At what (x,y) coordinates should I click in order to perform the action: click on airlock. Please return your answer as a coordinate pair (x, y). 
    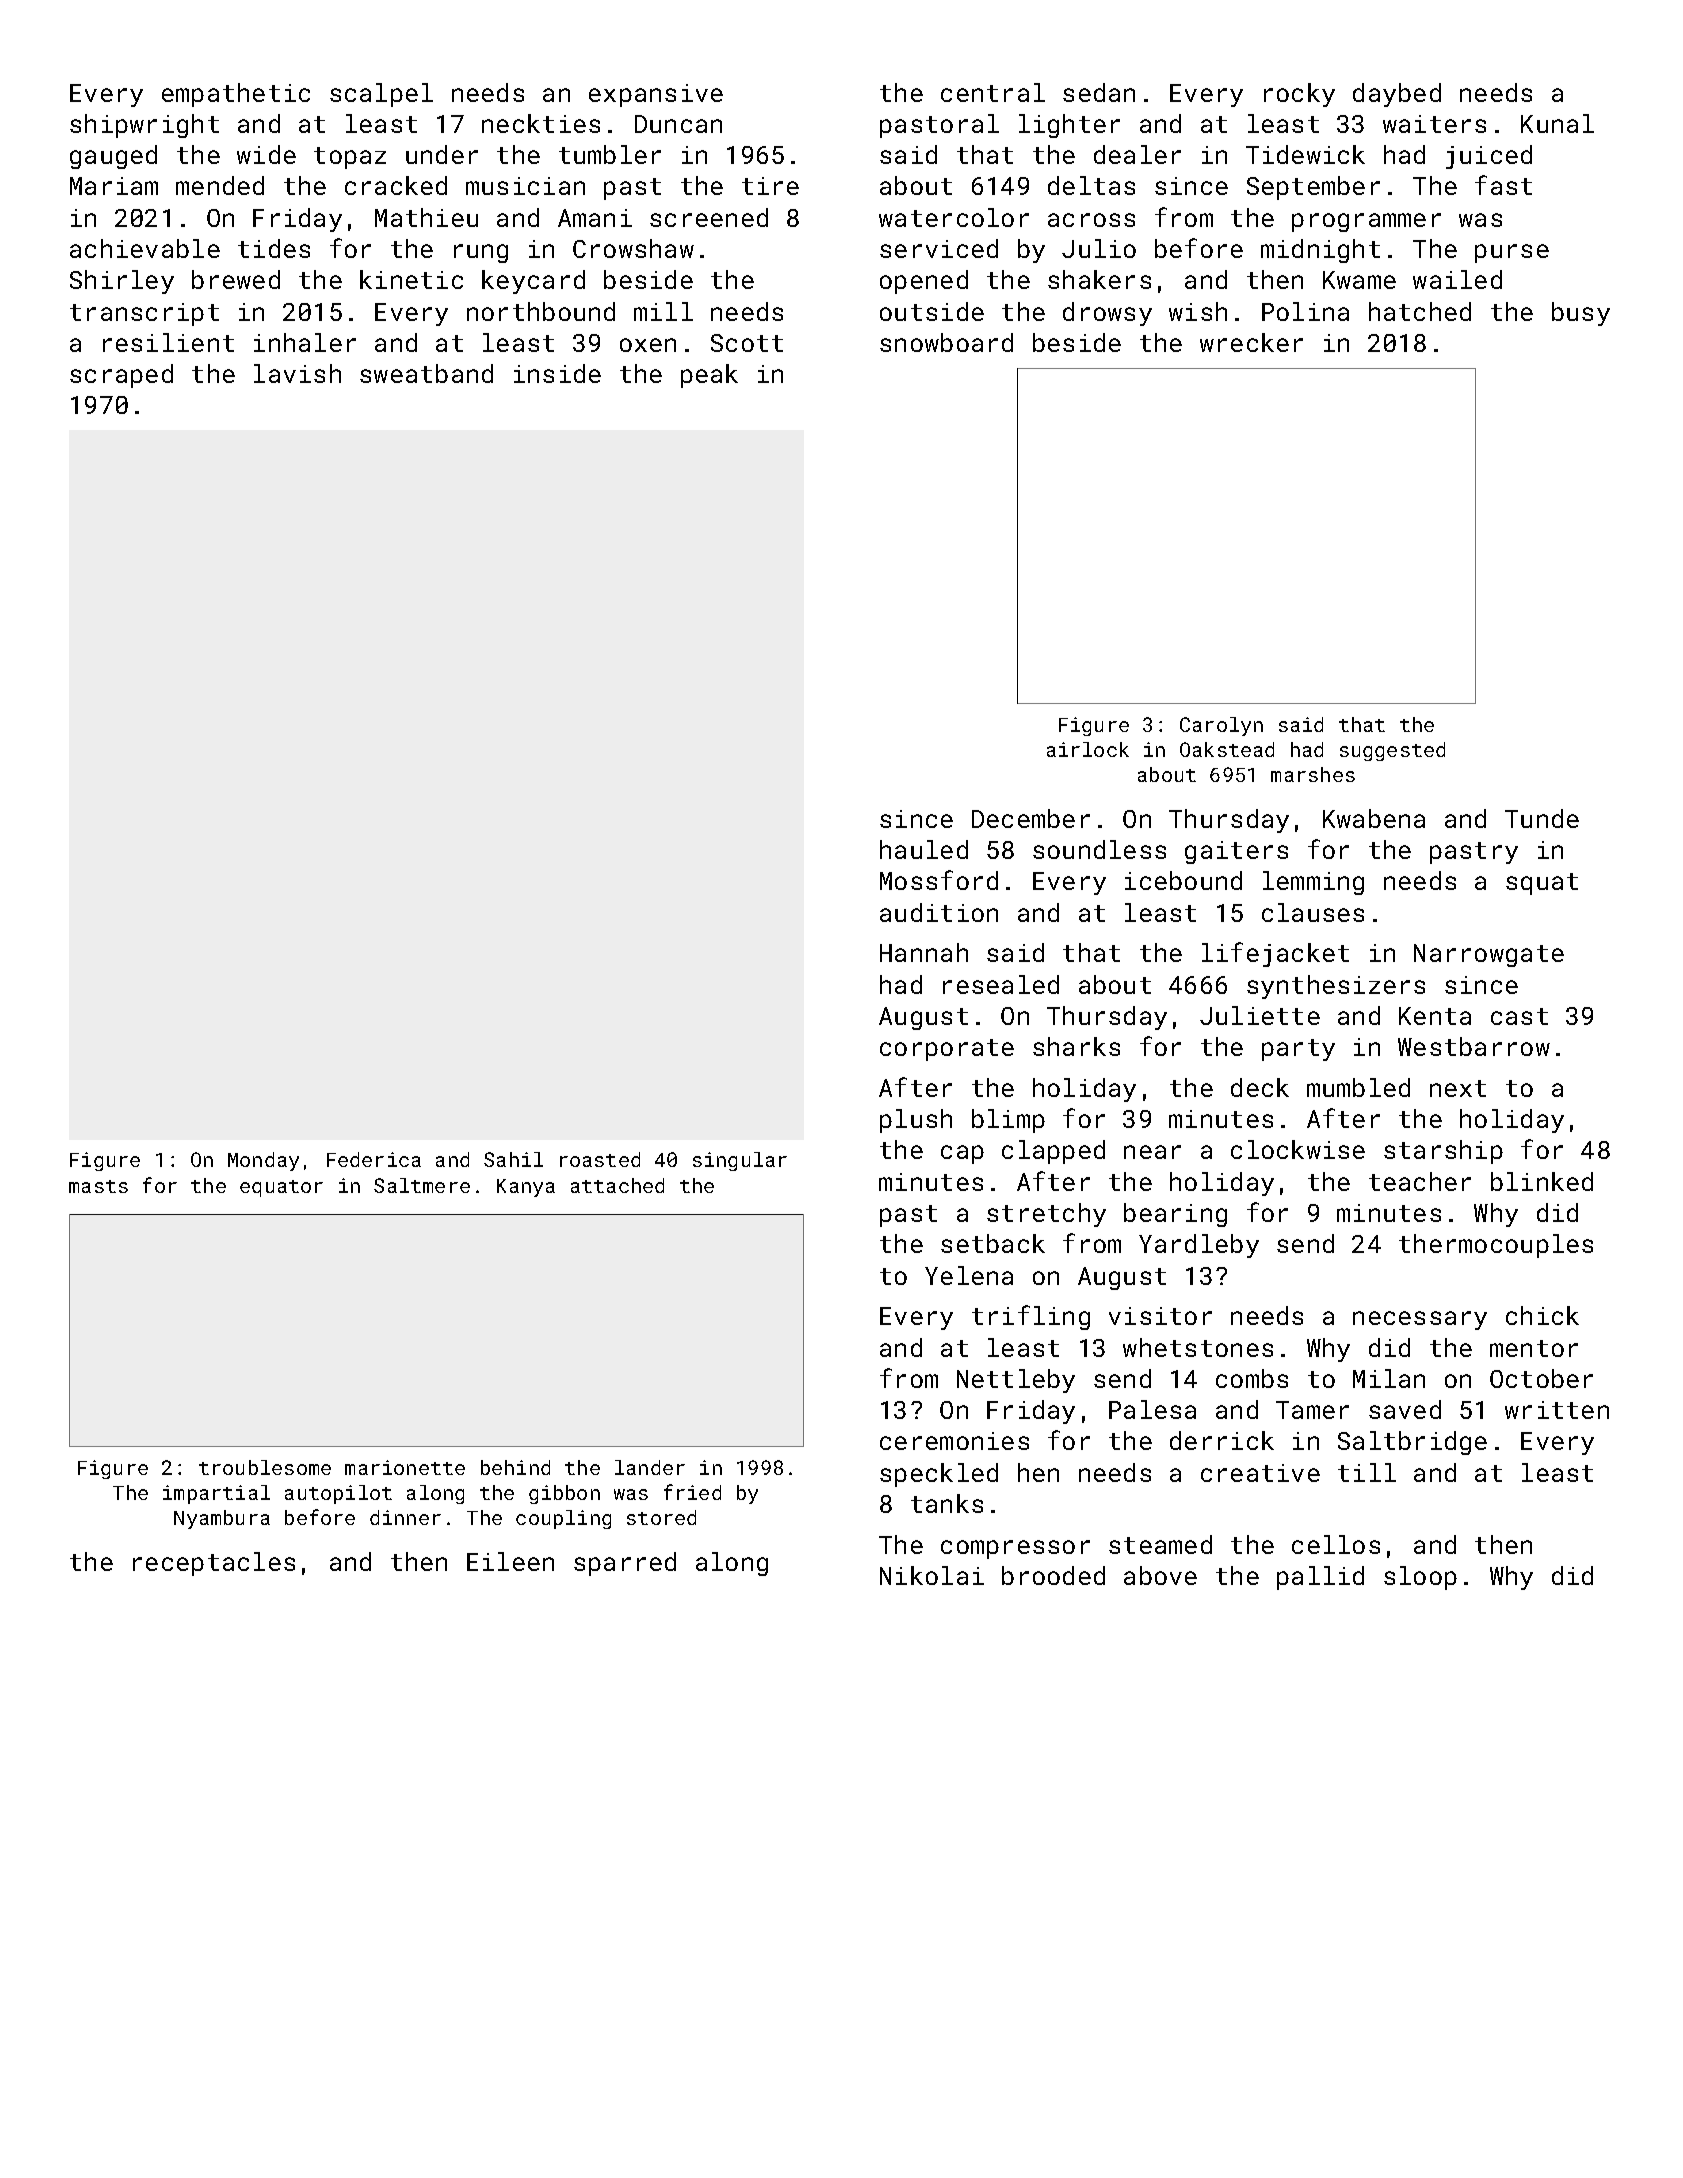
    Looking at the image, I should click on (1088, 749).
